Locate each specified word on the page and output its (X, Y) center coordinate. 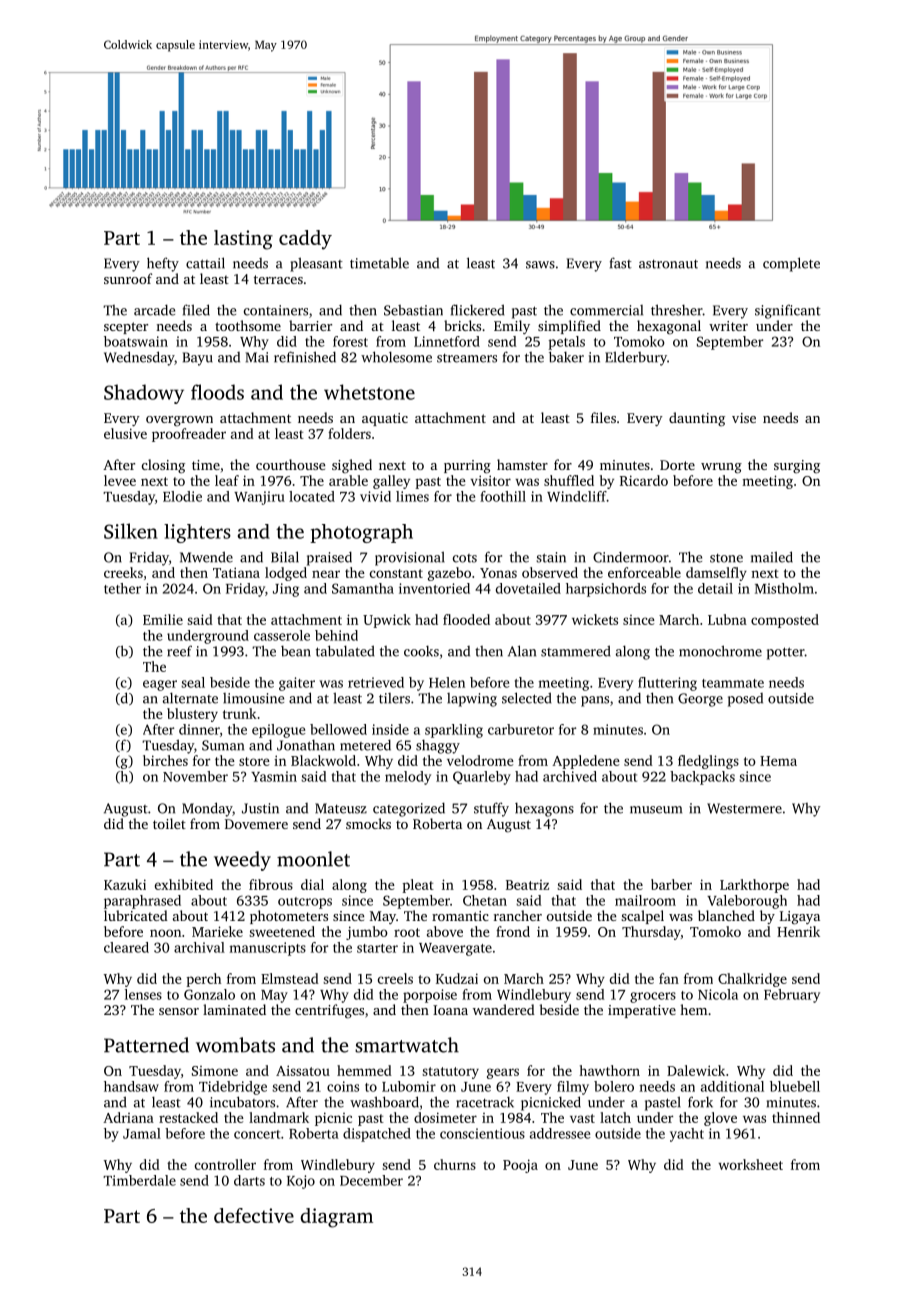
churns (455, 1164)
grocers (653, 997)
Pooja (520, 1166)
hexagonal (669, 327)
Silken (131, 531)
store (254, 761)
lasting (243, 240)
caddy (305, 240)
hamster (522, 464)
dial (312, 884)
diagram (336, 1218)
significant (788, 311)
